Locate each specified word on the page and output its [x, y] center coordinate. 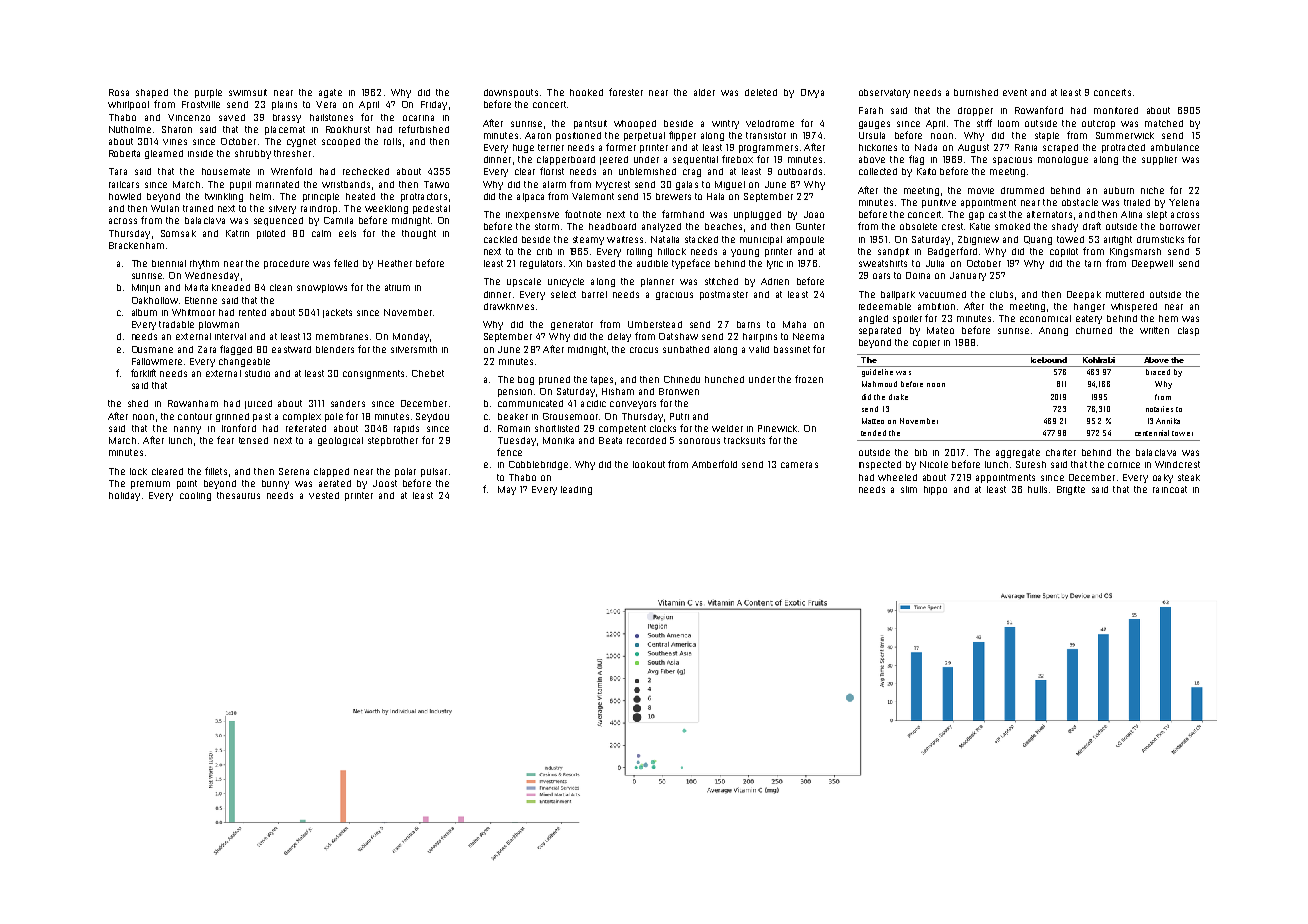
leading [576, 490]
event [1015, 92]
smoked [1012, 226]
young [745, 253]
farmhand [683, 214]
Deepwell [1152, 264]
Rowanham [193, 403]
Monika [558, 440]
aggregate [1018, 453]
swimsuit [248, 92]
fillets [216, 471]
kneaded [231, 287]
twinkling [224, 197]
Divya [812, 93]
